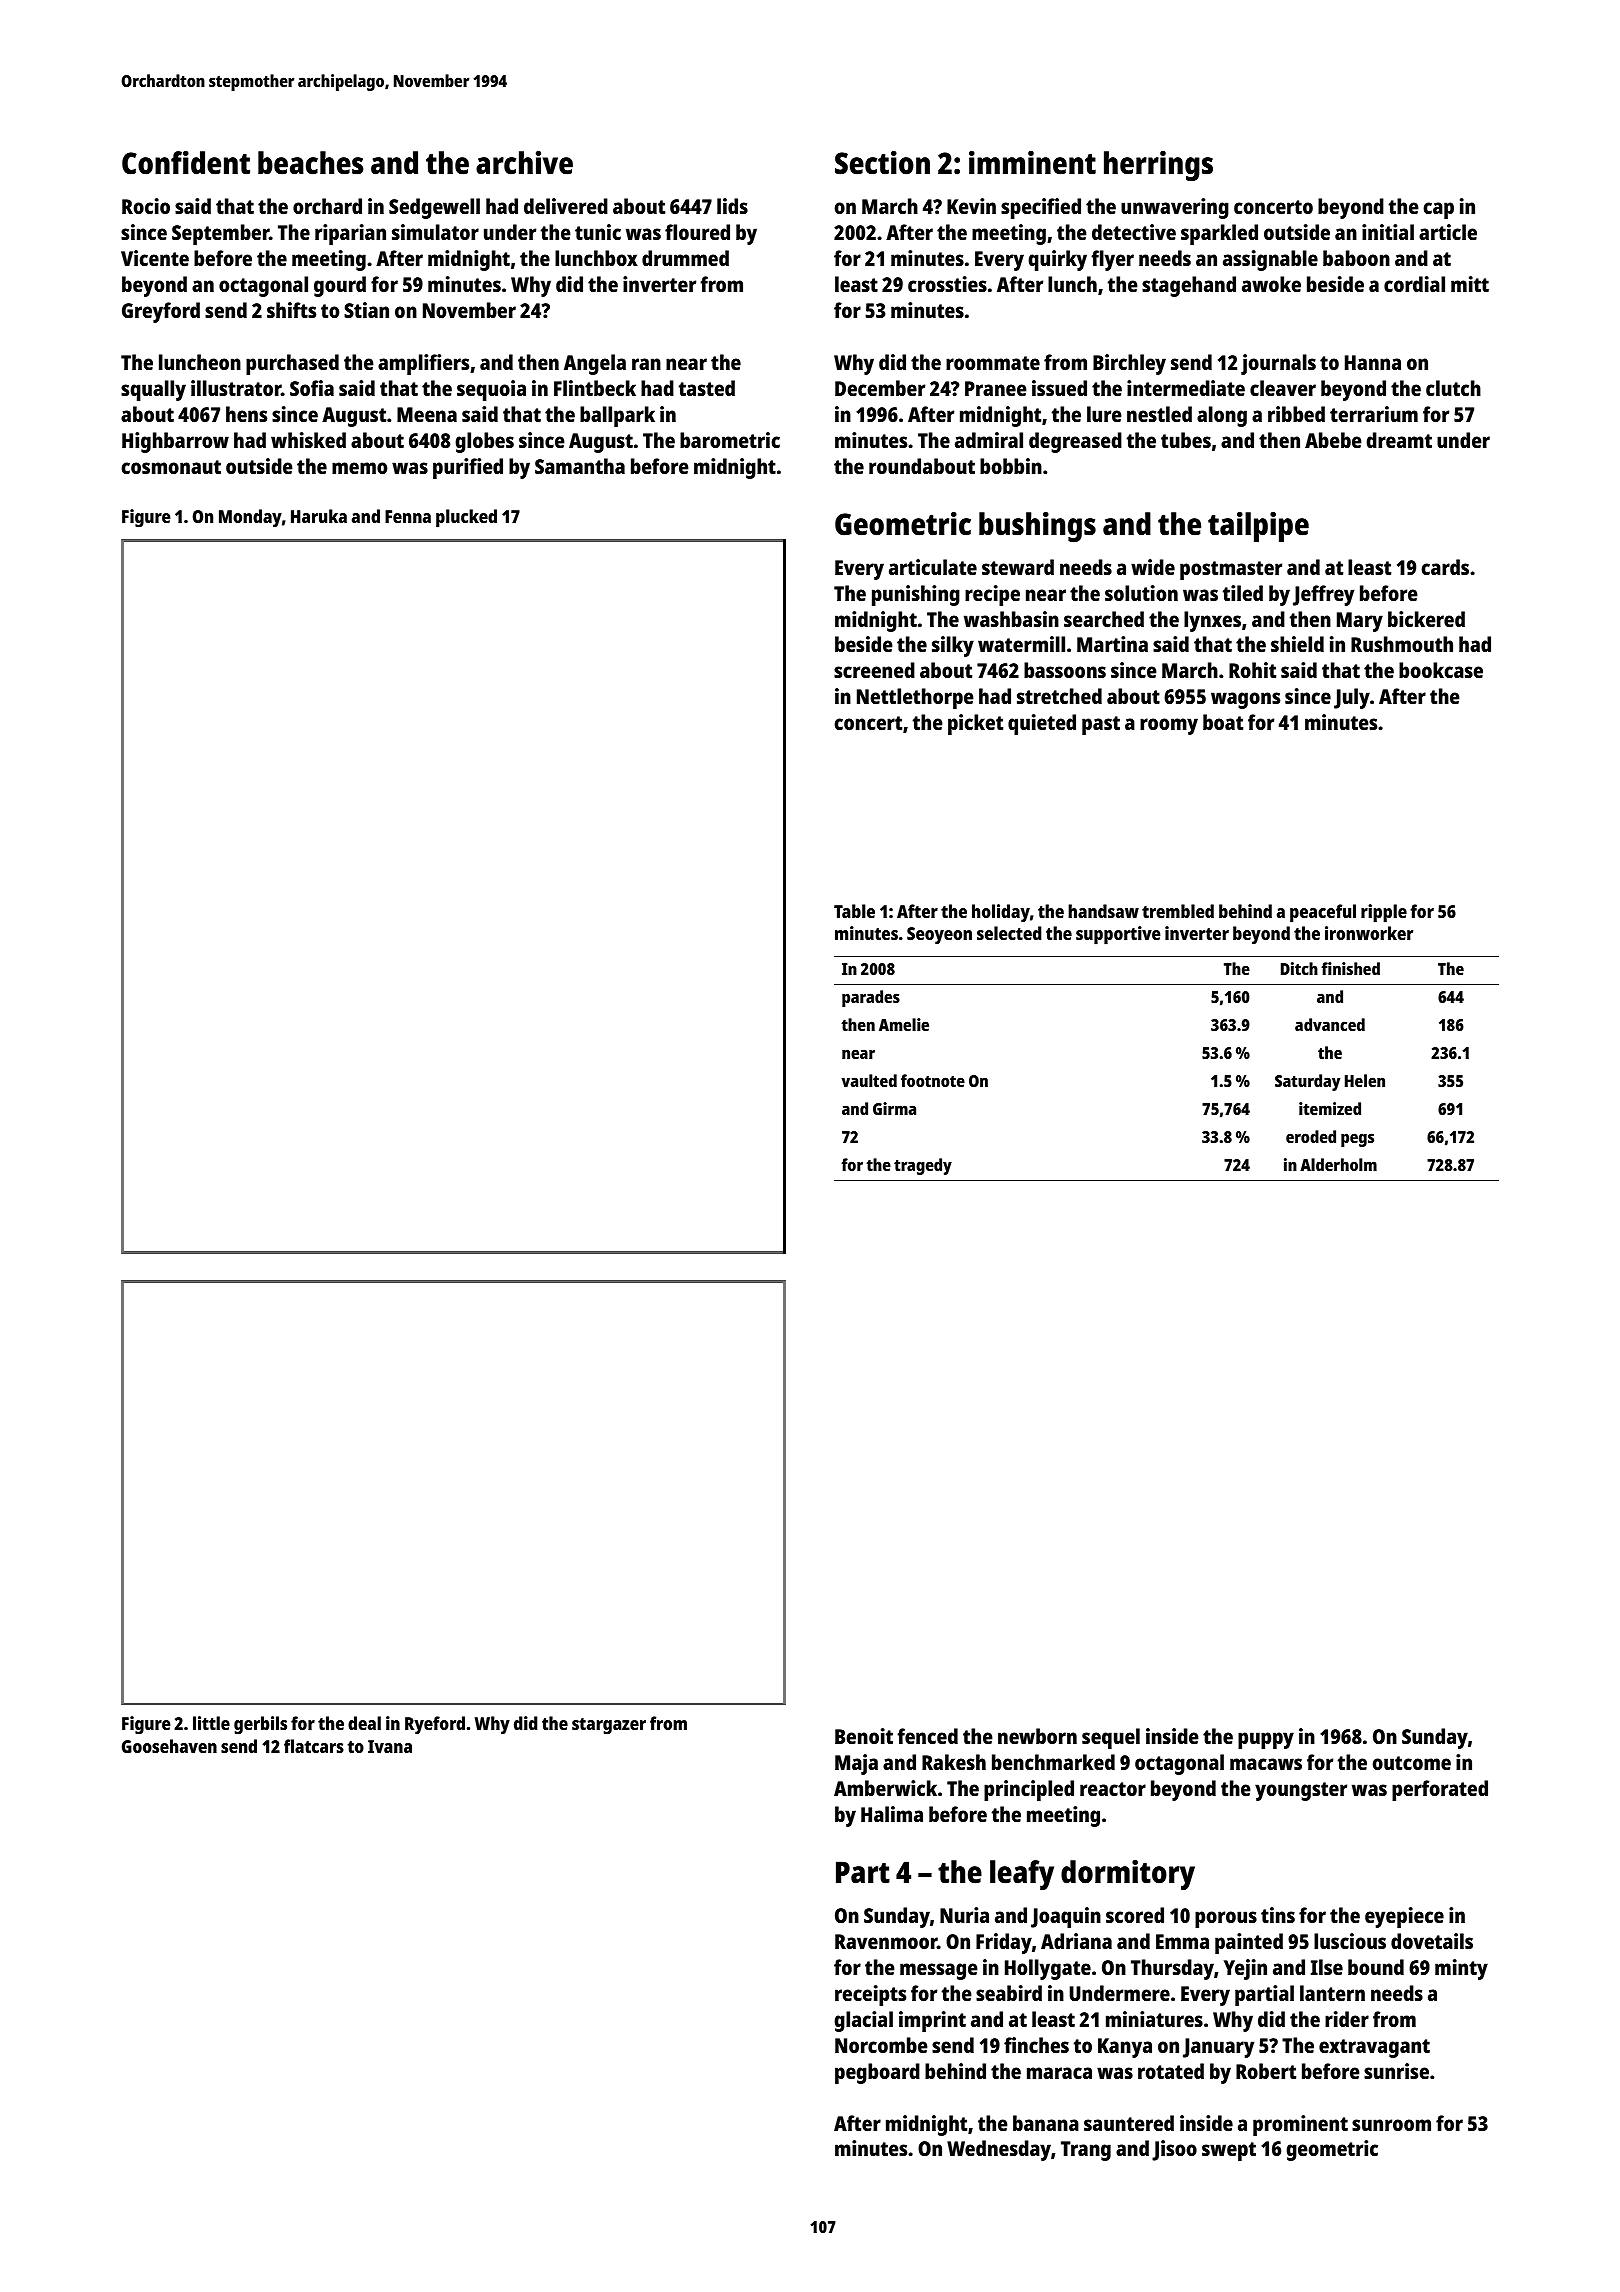  I want to click on amplifiers, so click(423, 364).
